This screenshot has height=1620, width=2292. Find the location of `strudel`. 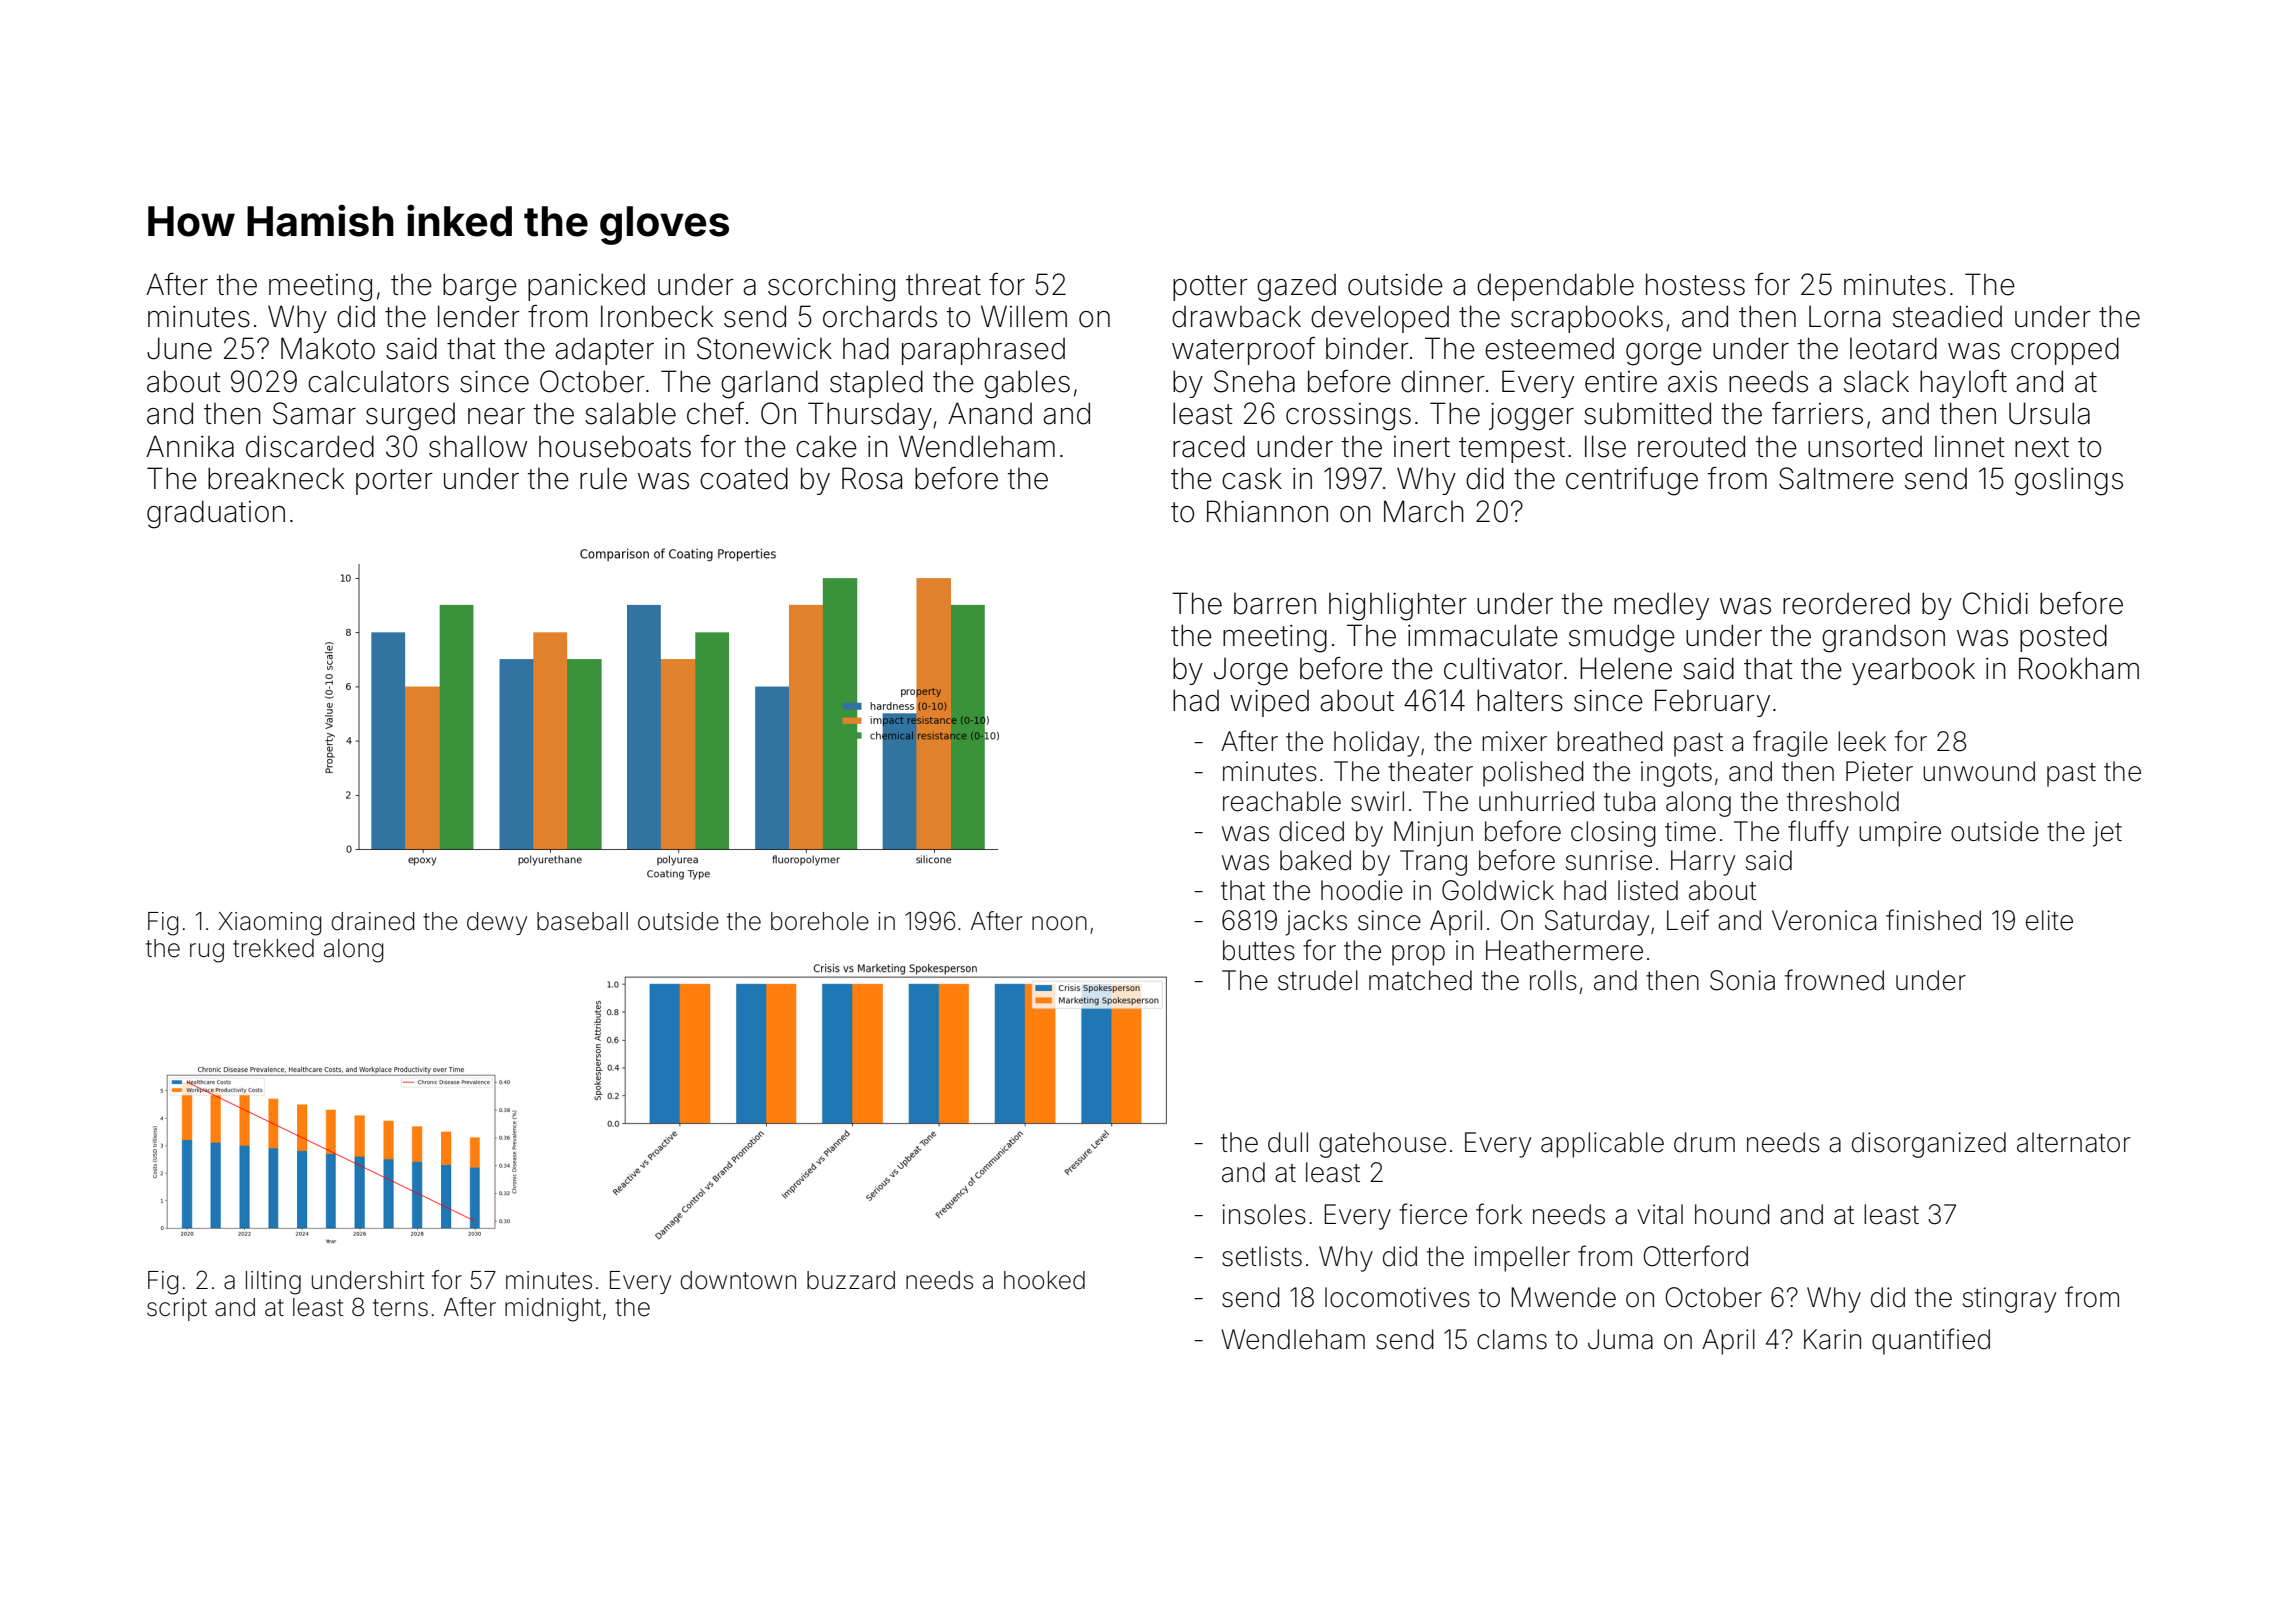

strudel is located at coordinates (1318, 980).
